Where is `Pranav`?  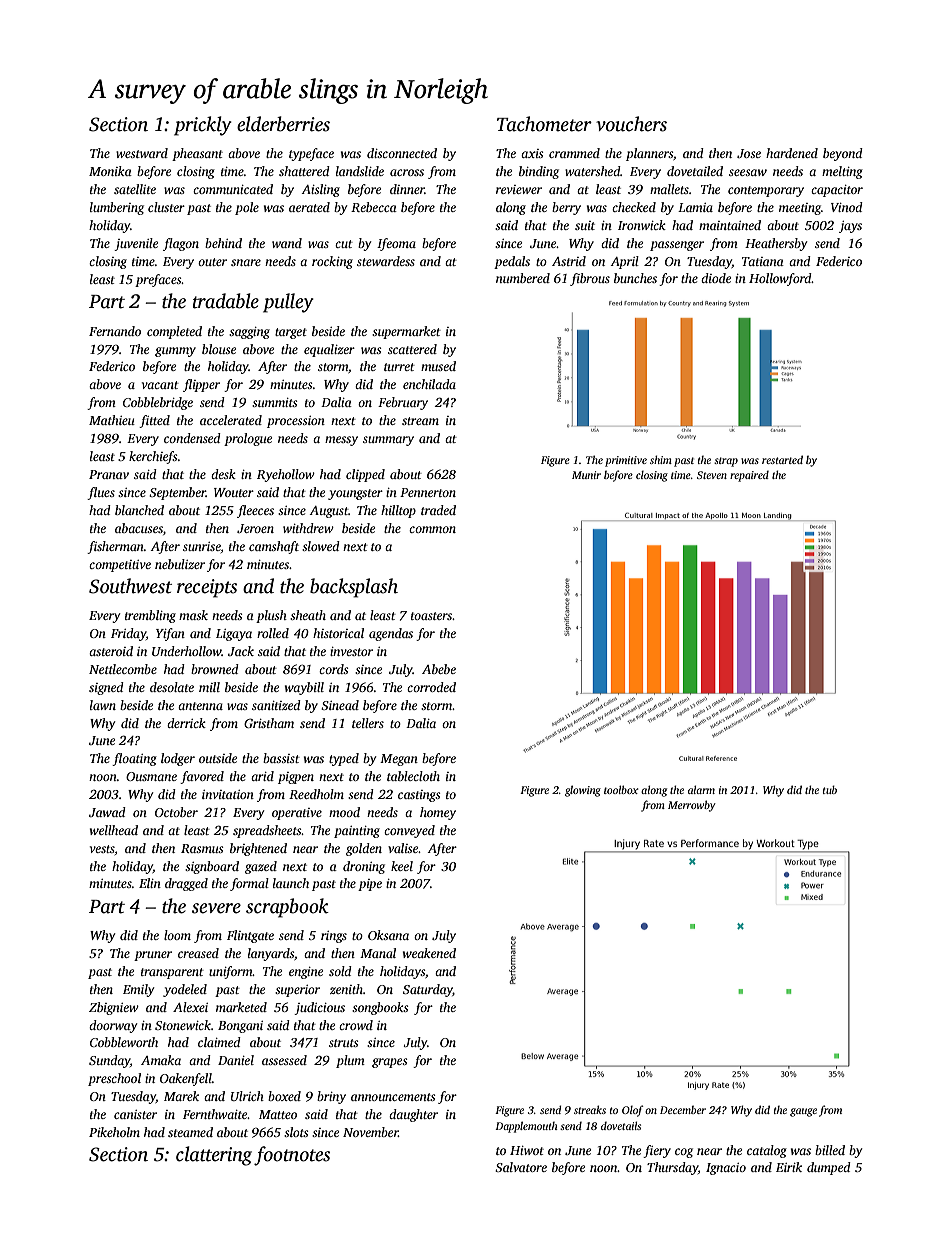 Pranav is located at coordinates (109, 474).
